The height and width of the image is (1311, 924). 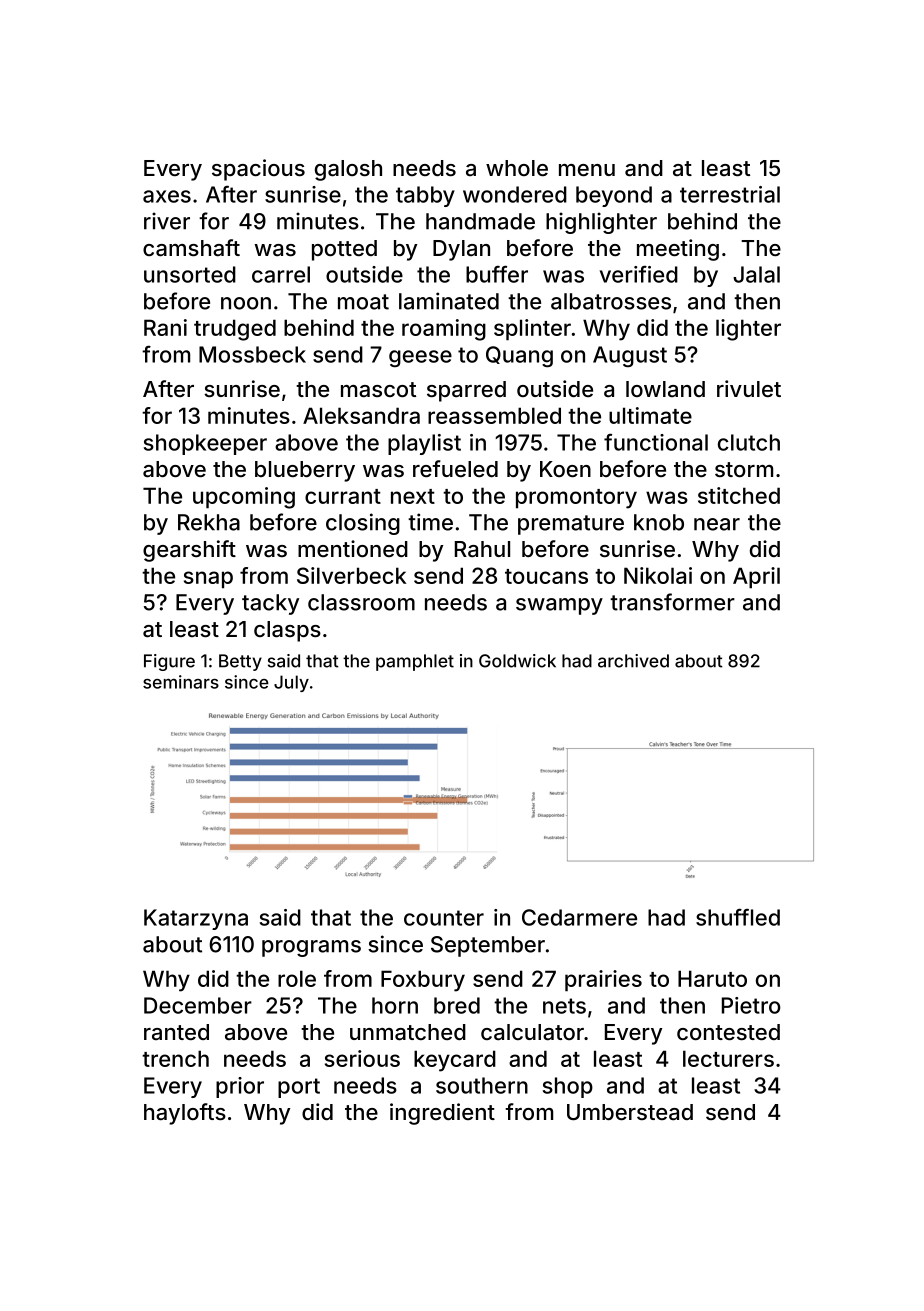 I want to click on snap, so click(x=208, y=580).
